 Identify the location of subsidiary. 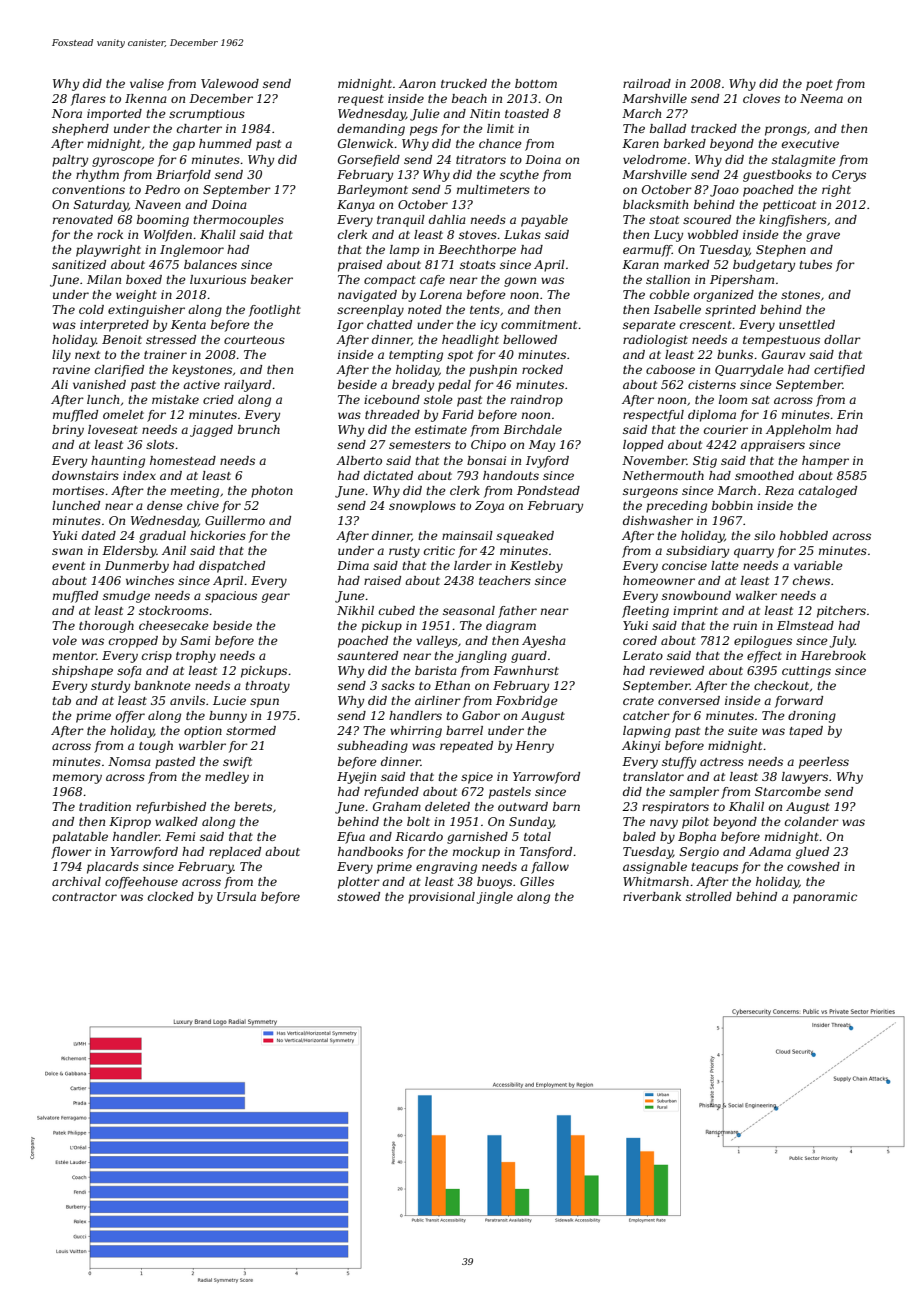
(697, 552).
